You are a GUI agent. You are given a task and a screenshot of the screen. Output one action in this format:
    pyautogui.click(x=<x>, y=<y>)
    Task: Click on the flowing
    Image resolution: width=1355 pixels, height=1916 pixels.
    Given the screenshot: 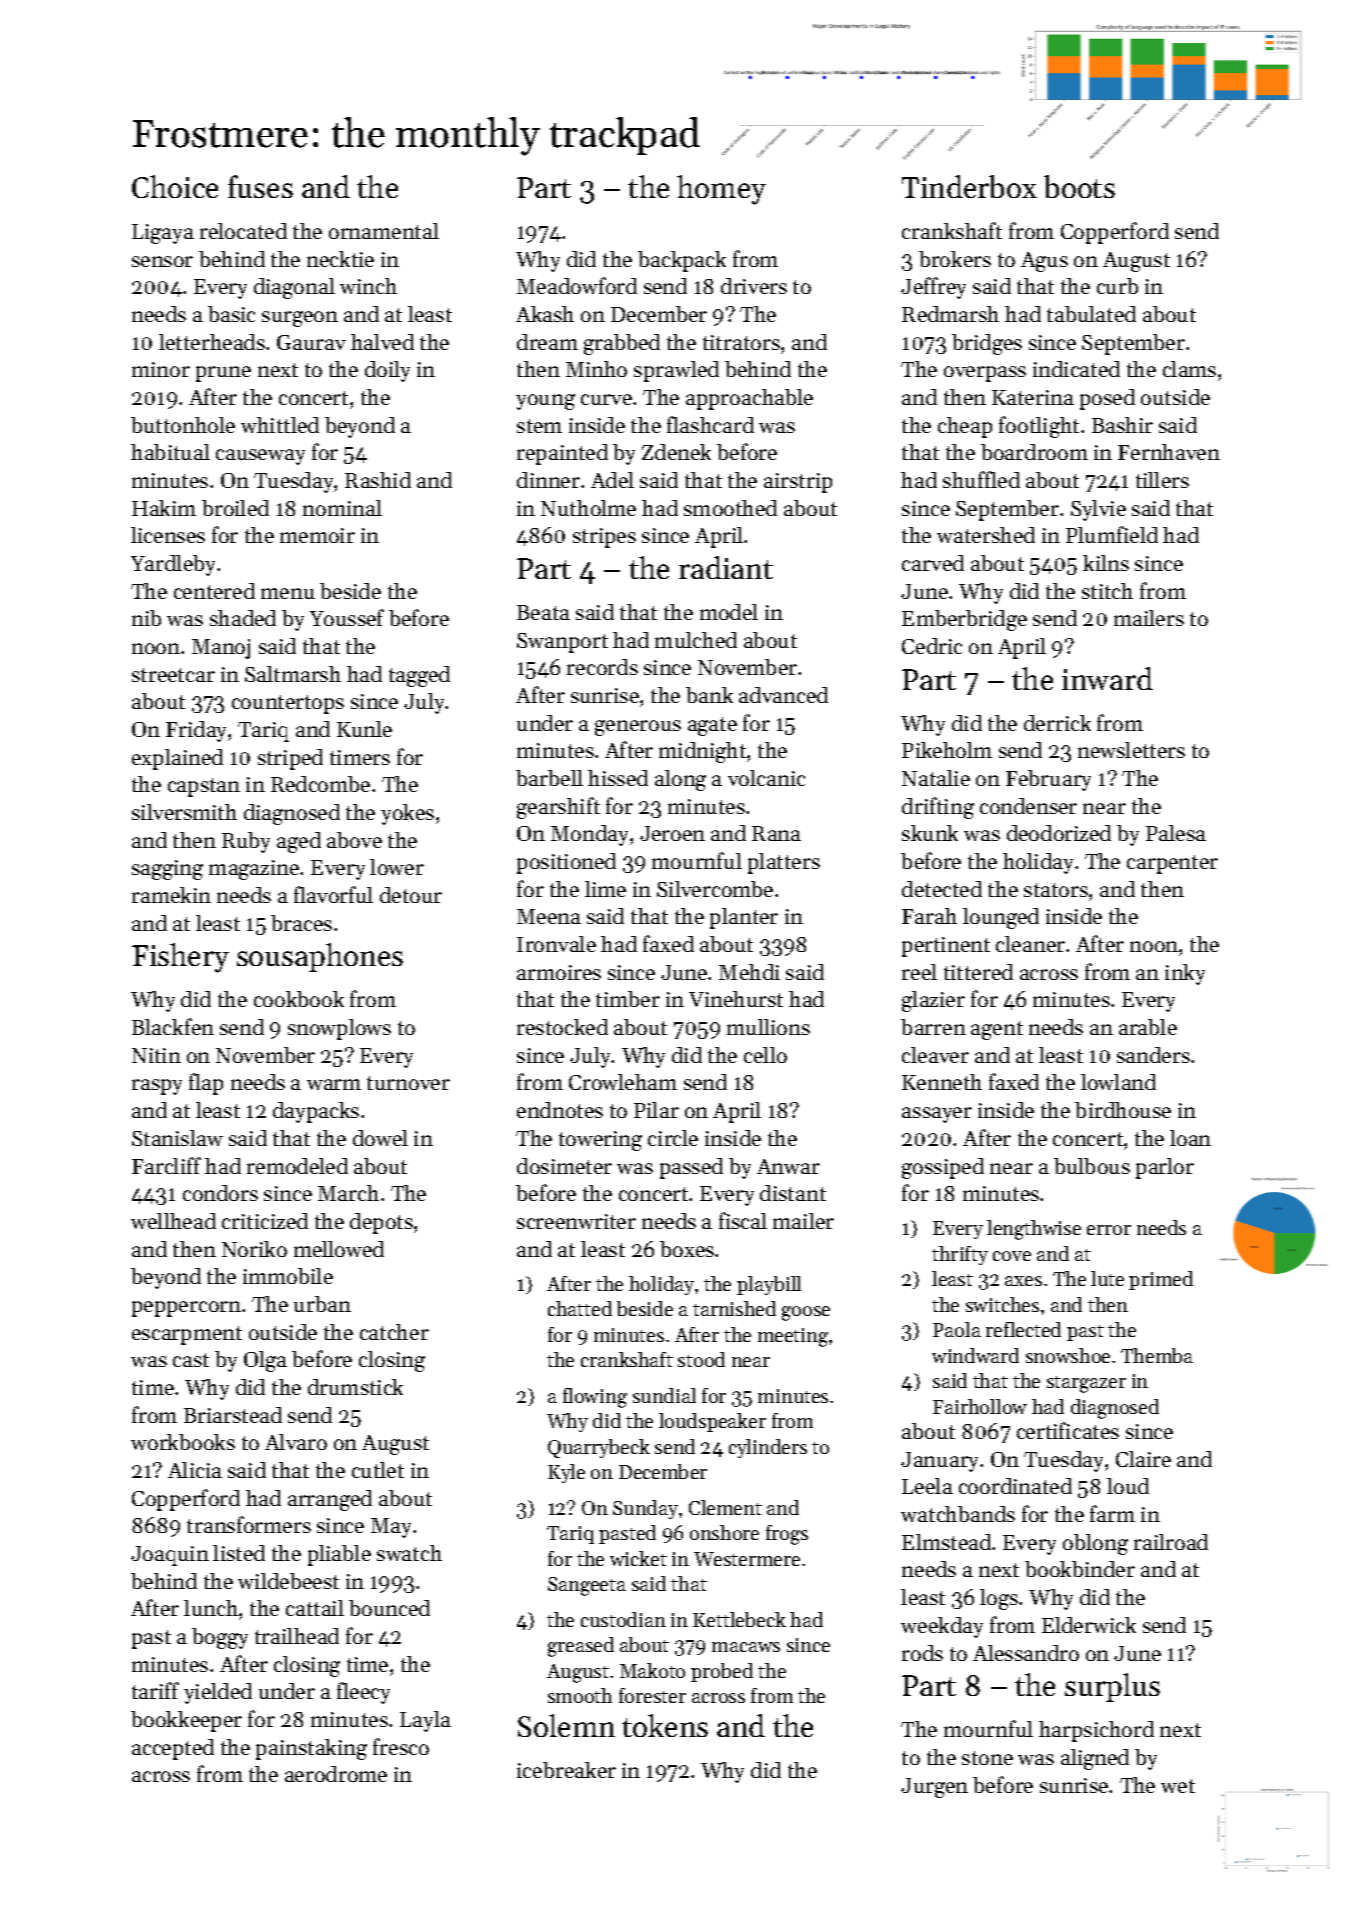 What is the action you would take?
    pyautogui.click(x=595, y=1398)
